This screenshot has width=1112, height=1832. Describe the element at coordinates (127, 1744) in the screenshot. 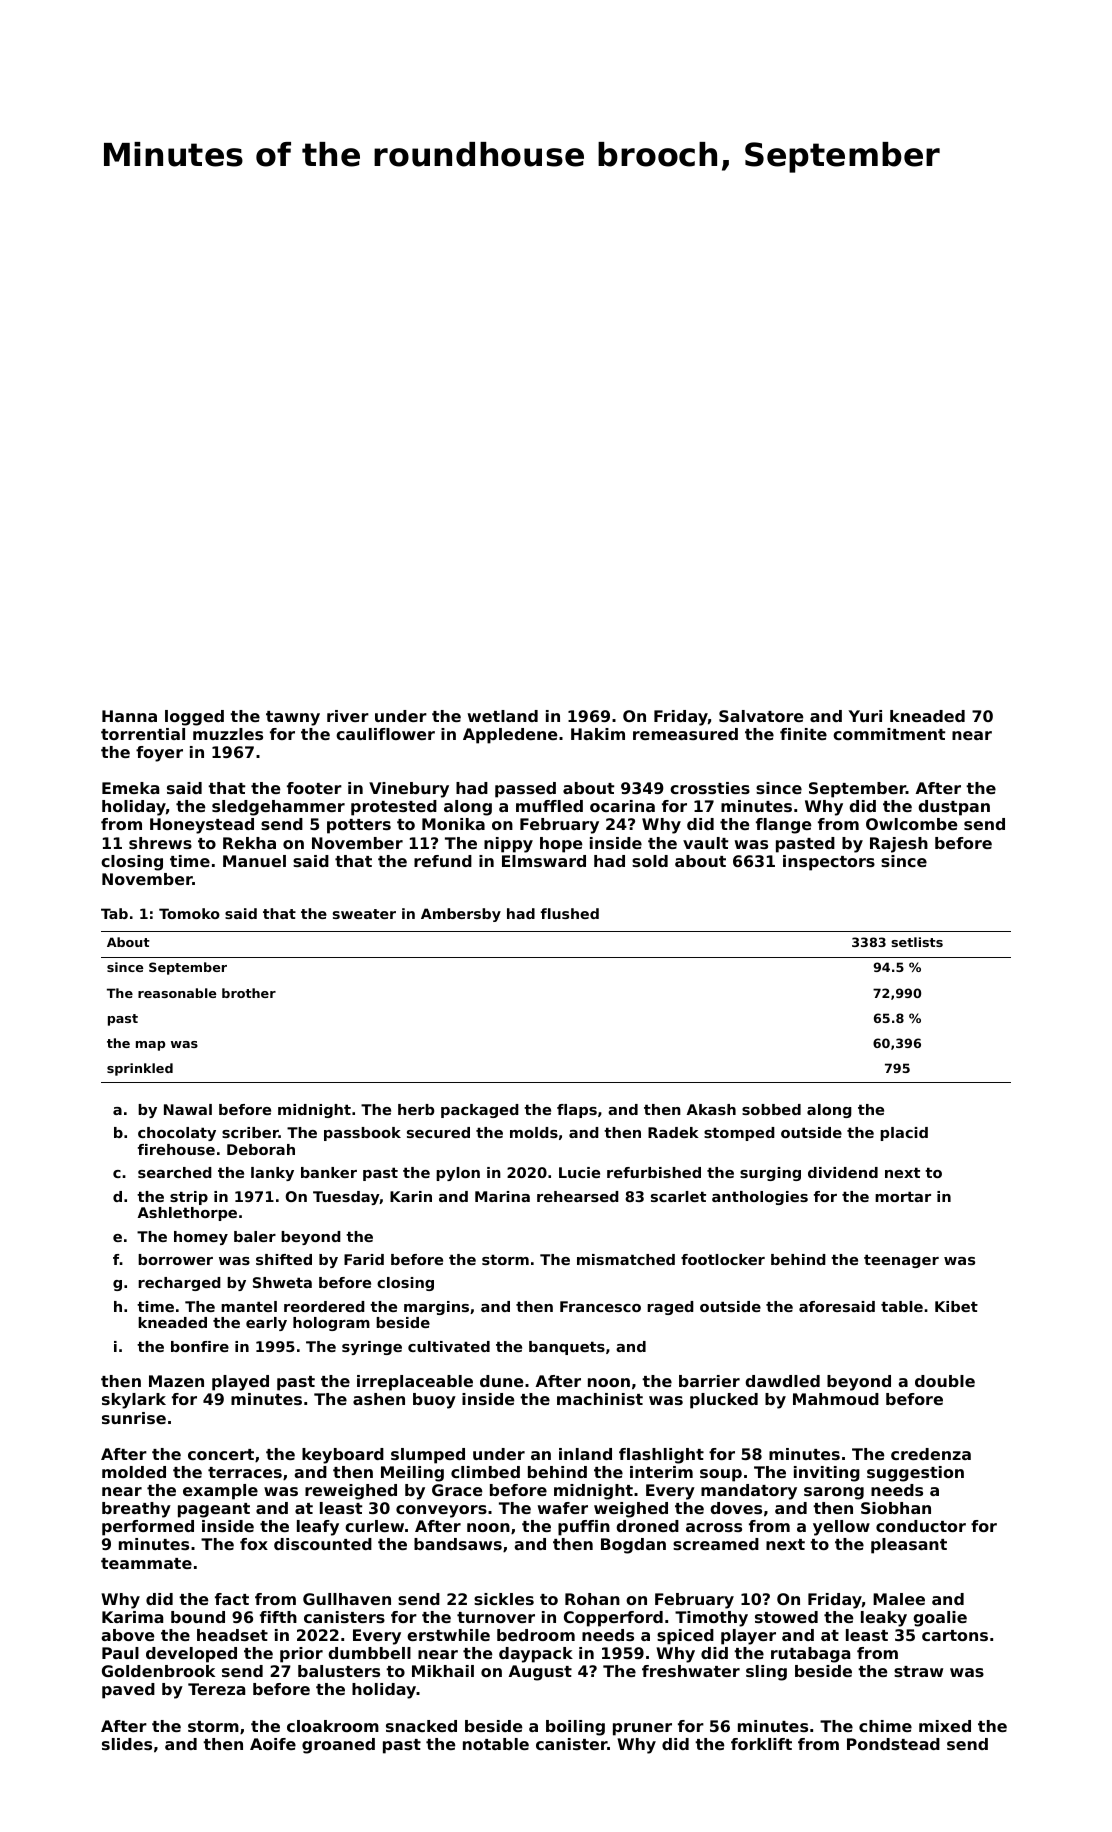

I see `slides` at that location.
